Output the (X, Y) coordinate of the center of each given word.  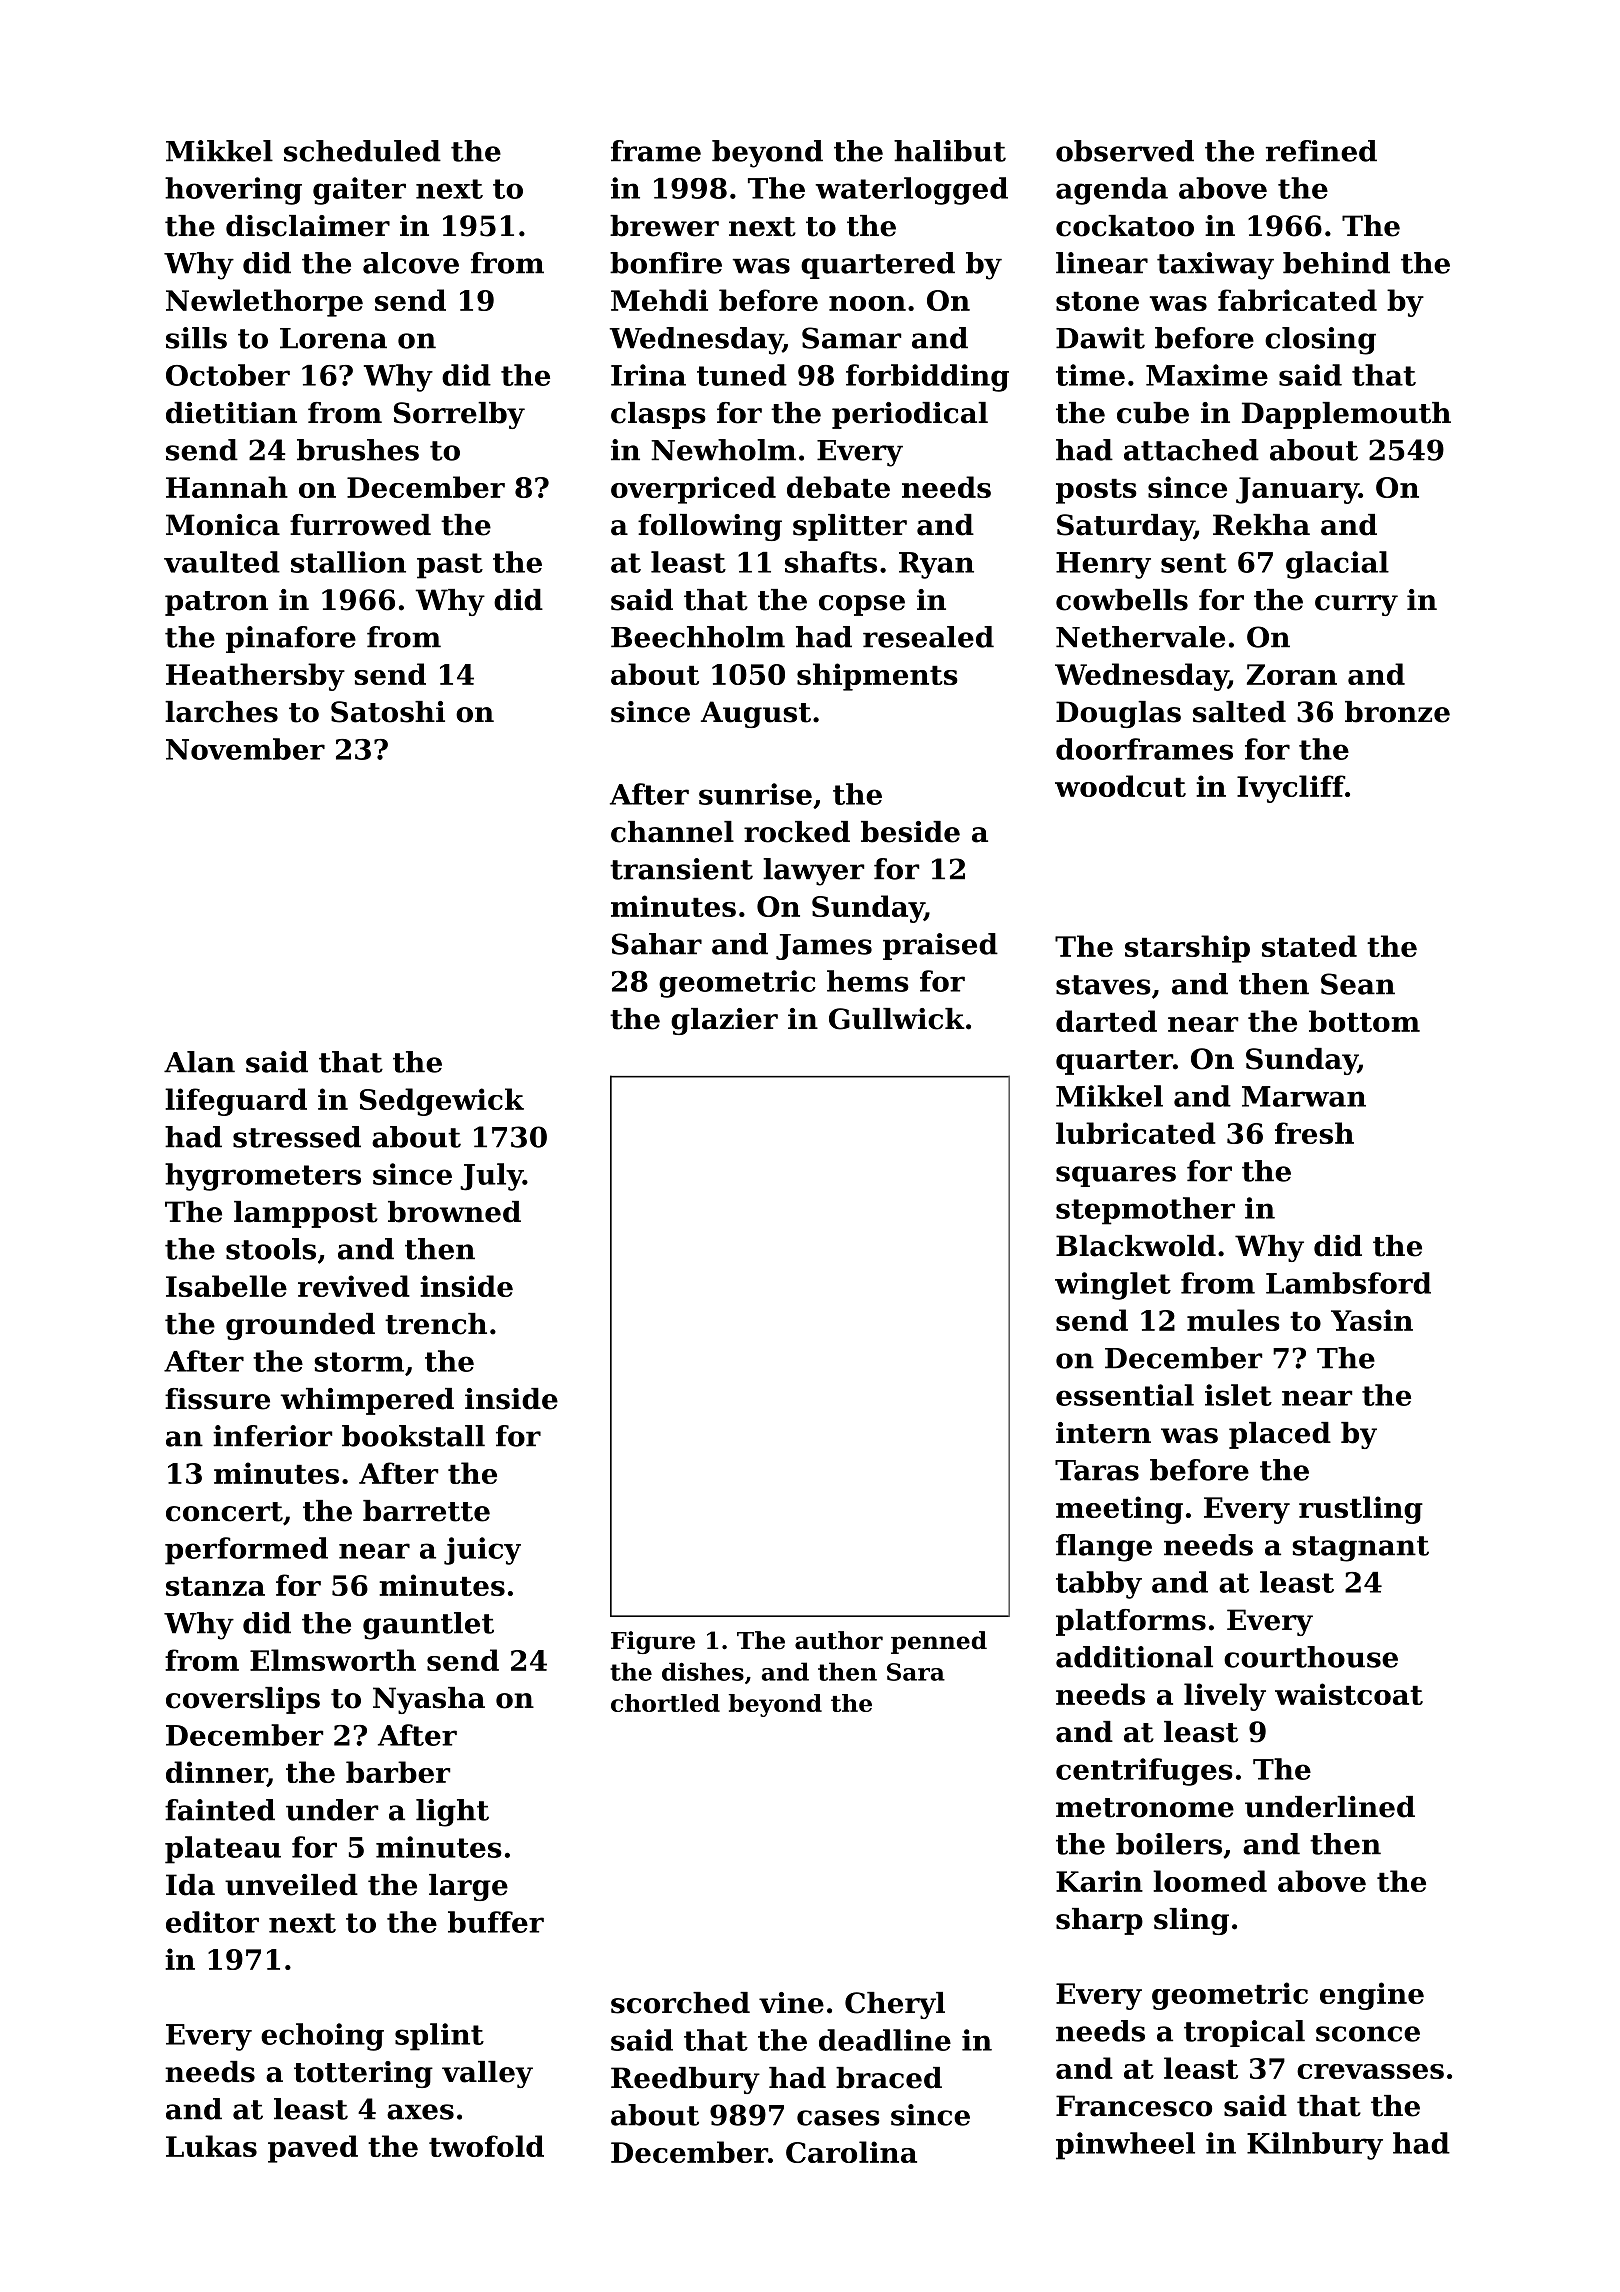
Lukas (211, 2146)
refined (1321, 151)
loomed (1210, 1881)
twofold (486, 2146)
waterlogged (912, 191)
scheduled (362, 151)
